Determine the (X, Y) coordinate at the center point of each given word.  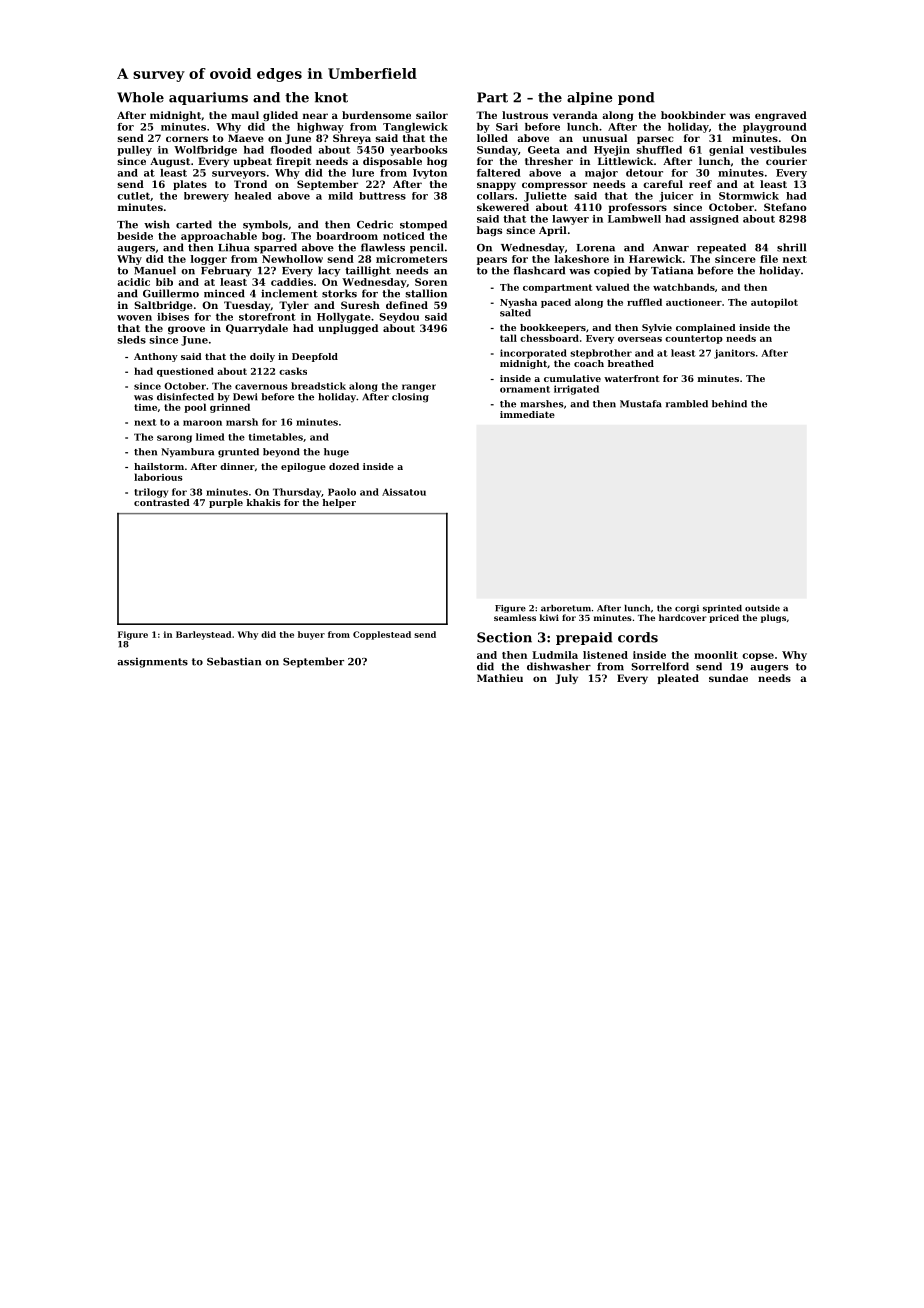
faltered (499, 173)
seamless (515, 617)
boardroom (347, 236)
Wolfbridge (205, 151)
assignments (152, 662)
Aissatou (404, 492)
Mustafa (641, 404)
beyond (281, 453)
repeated (721, 248)
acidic (133, 282)
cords (638, 637)
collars (495, 196)
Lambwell (634, 219)
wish (157, 224)
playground (775, 128)
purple (226, 503)
